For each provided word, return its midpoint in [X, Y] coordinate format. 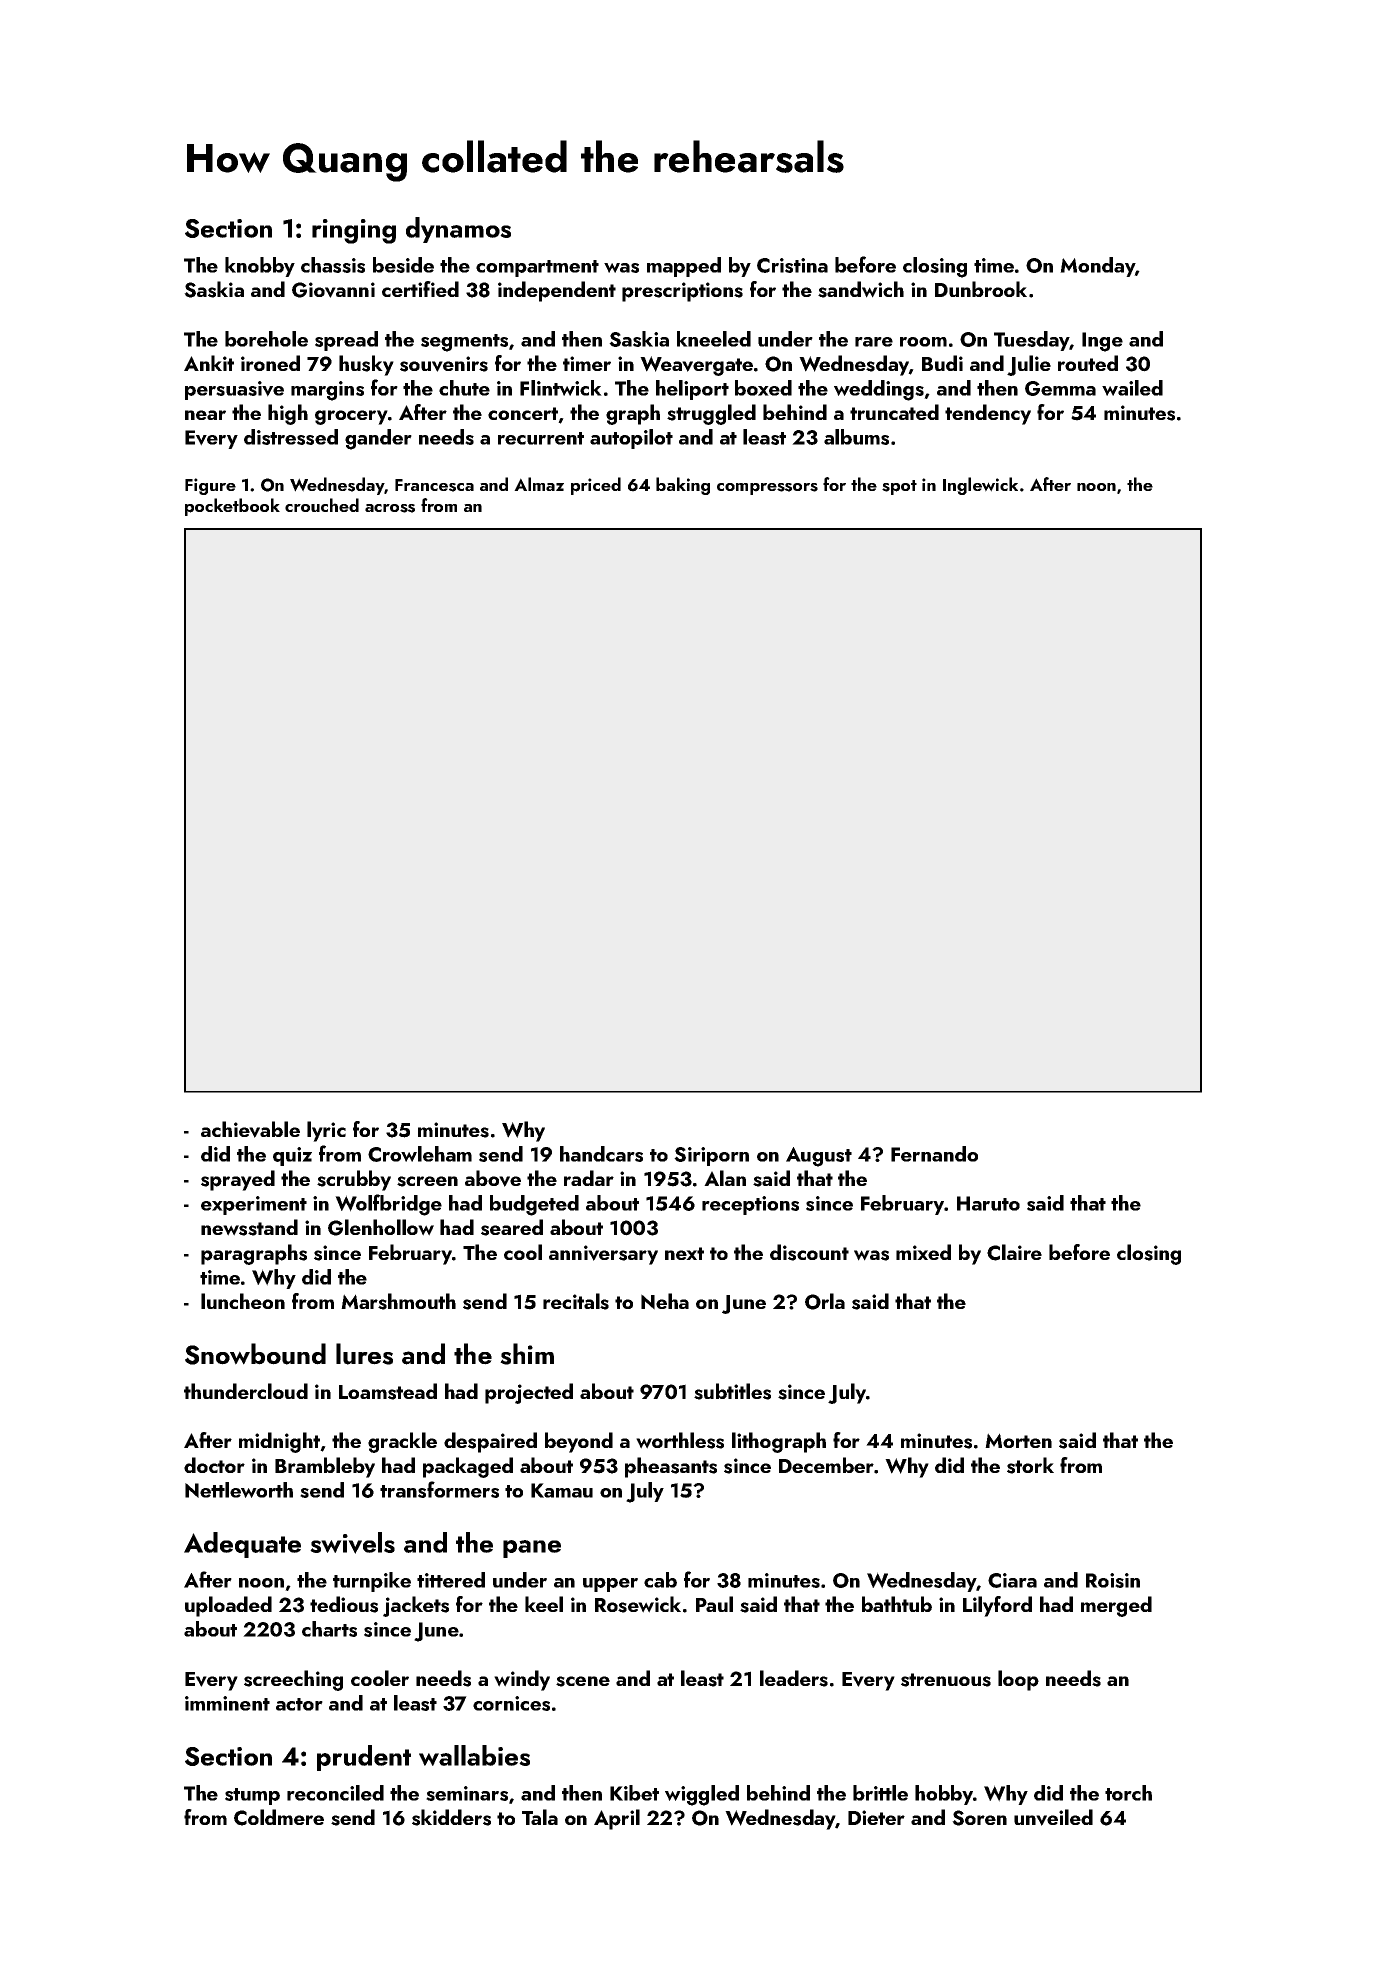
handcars [601, 1154]
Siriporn [711, 1156]
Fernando [934, 1154]
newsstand [249, 1227]
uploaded [228, 1606]
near [205, 415]
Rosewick [638, 1604]
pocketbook [232, 507]
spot [899, 487]
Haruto [988, 1203]
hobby [944, 1795]
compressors [767, 489]
